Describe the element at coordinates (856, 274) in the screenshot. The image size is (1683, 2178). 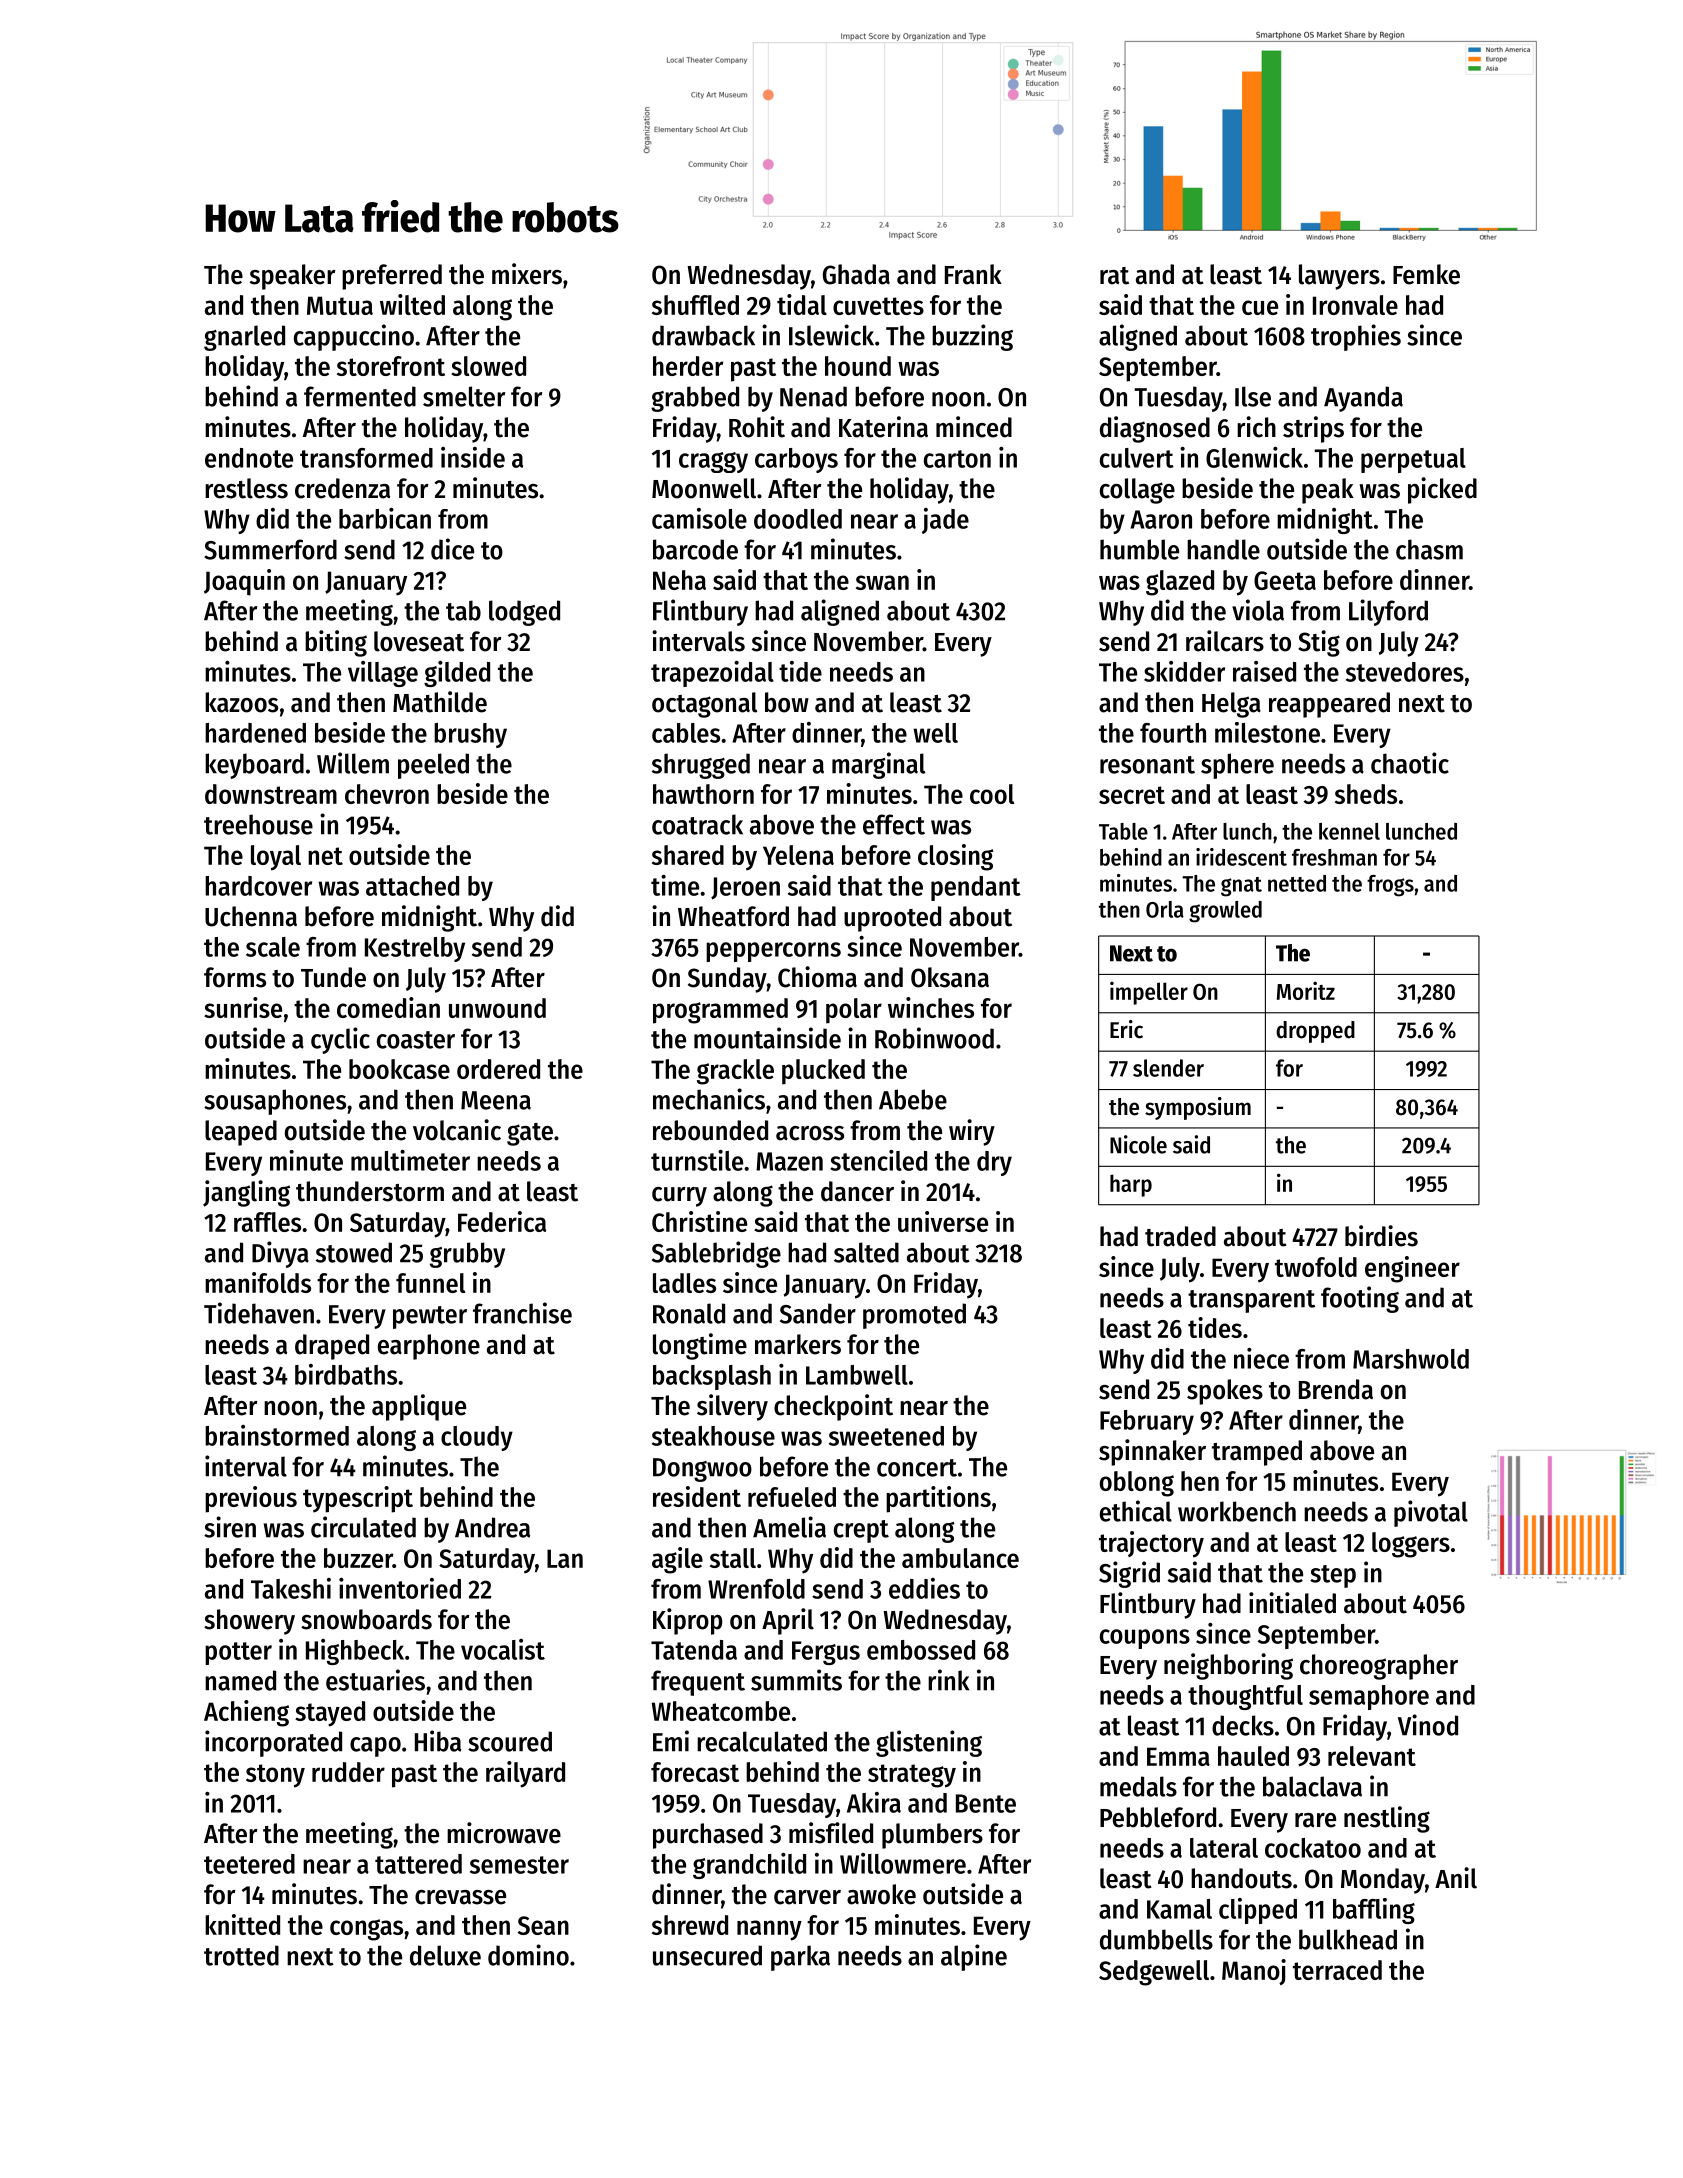
I see `Ghada` at that location.
